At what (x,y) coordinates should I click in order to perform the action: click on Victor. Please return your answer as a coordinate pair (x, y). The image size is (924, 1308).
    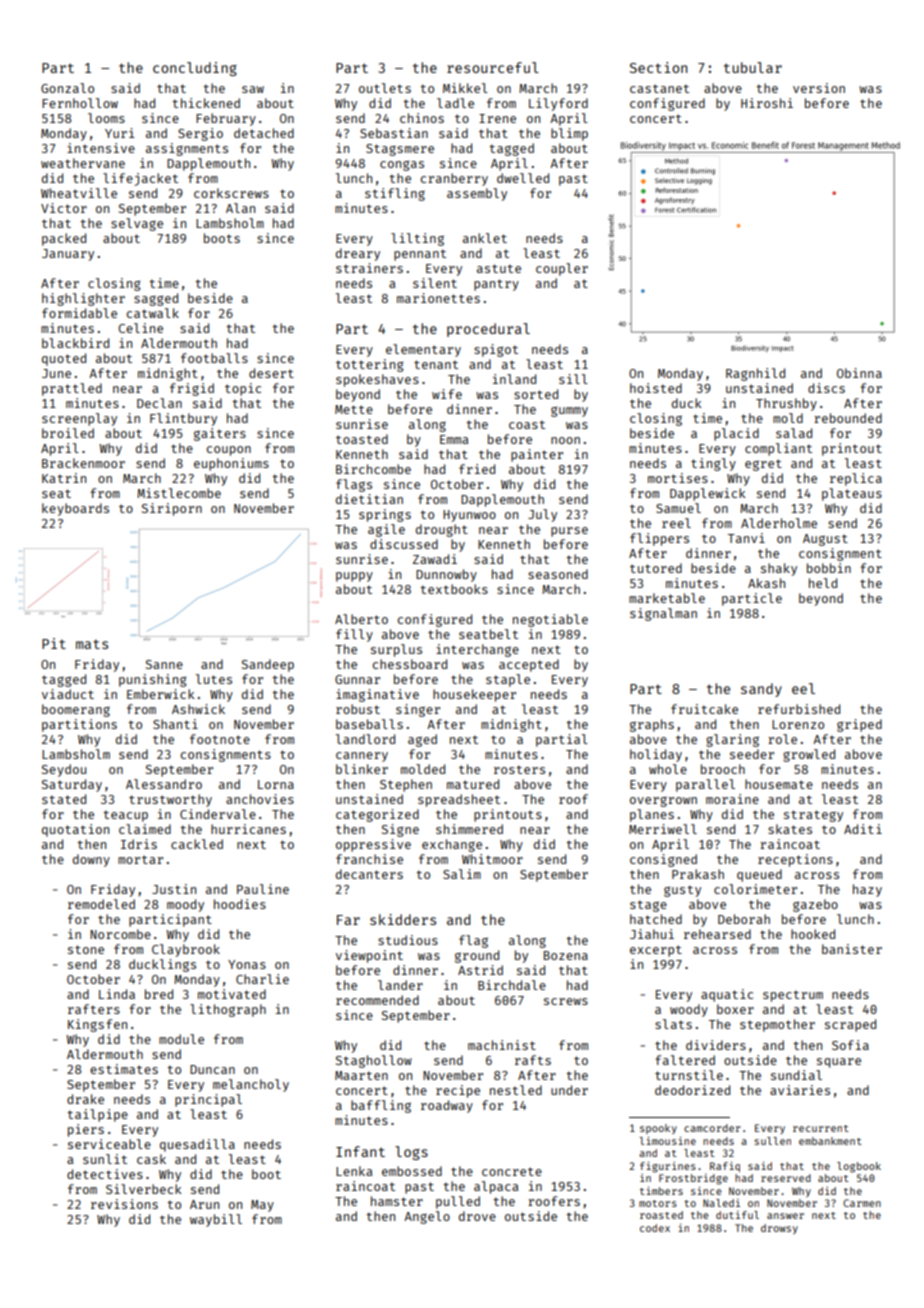
    Looking at the image, I should click on (64, 208).
